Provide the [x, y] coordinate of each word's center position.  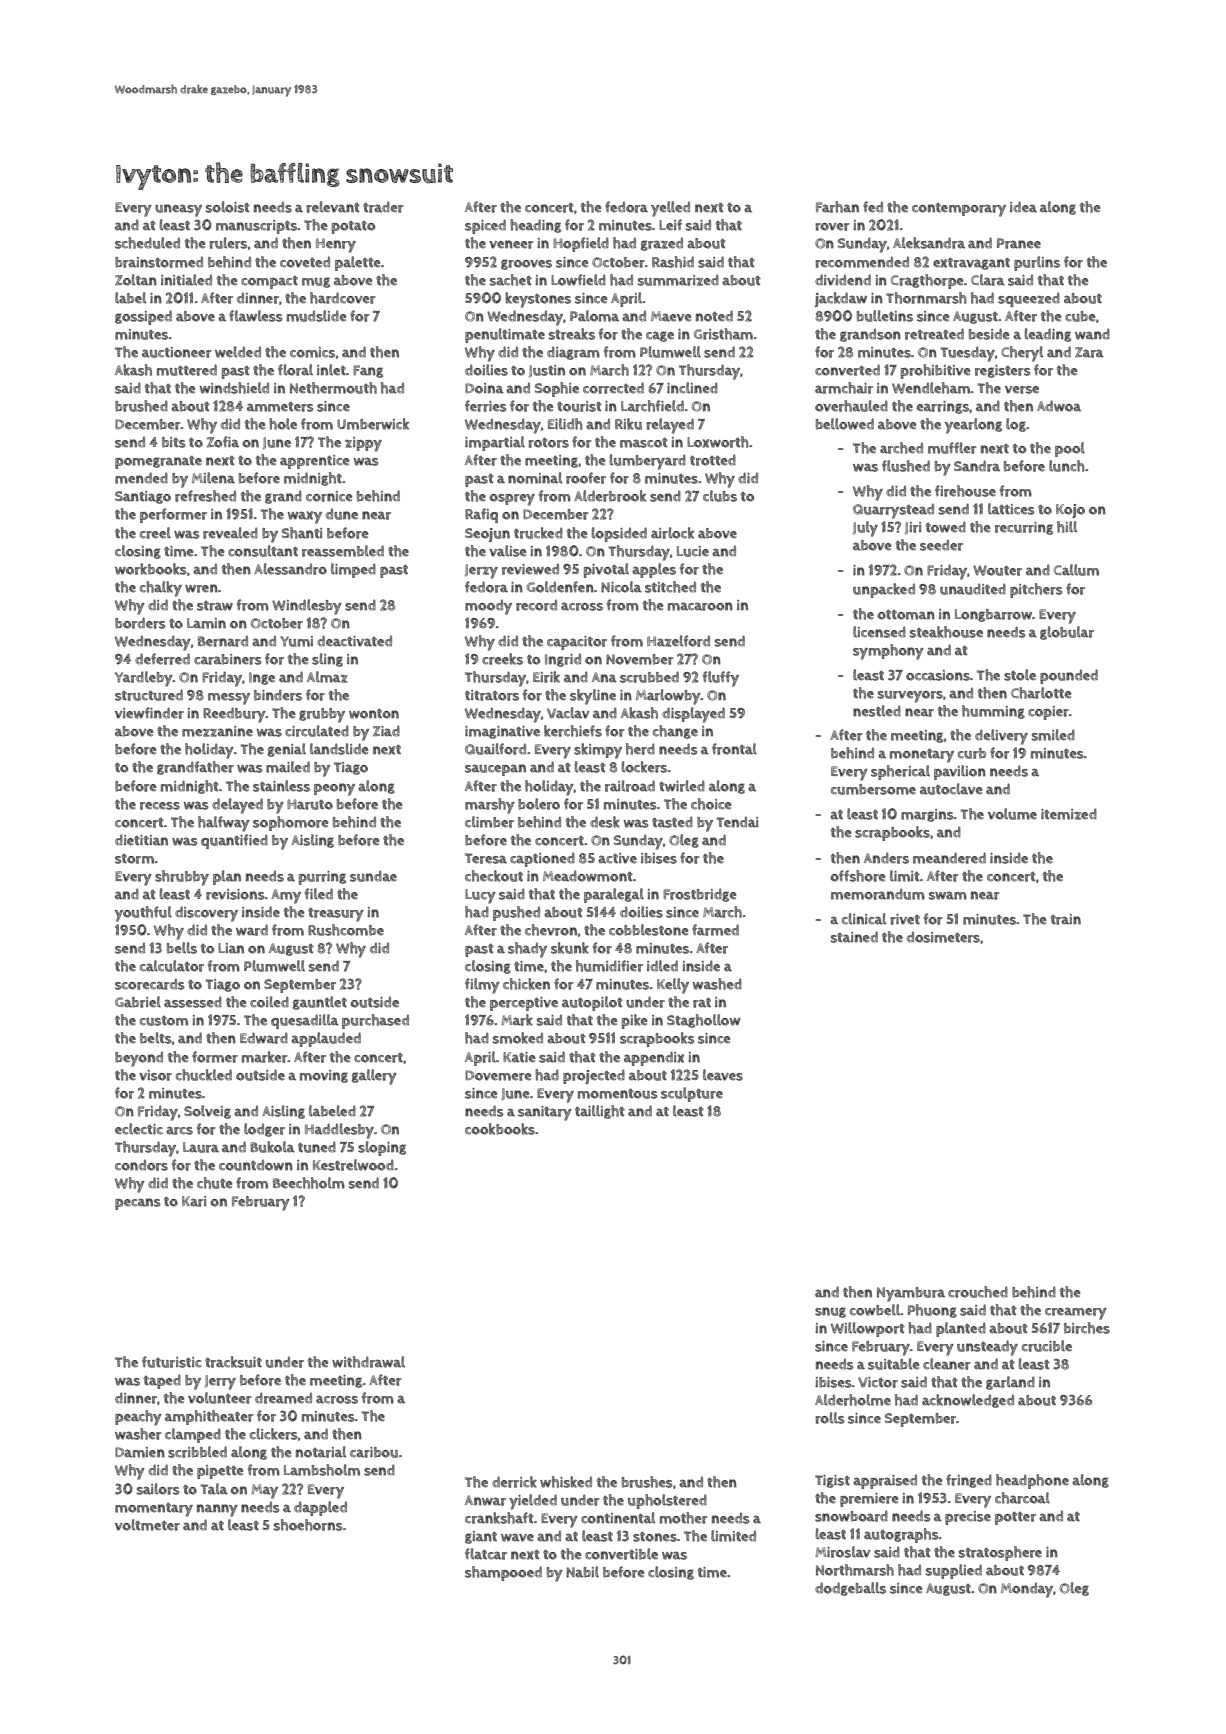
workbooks [151, 569]
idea [1023, 207]
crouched [978, 1292]
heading [535, 226]
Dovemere [498, 1075]
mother [684, 1518]
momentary [154, 1510]
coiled [269, 1002]
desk [605, 822]
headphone [1032, 1481]
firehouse [965, 491]
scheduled [147, 243]
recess [160, 806]
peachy [138, 1418]
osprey [512, 500]
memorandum [878, 894]
